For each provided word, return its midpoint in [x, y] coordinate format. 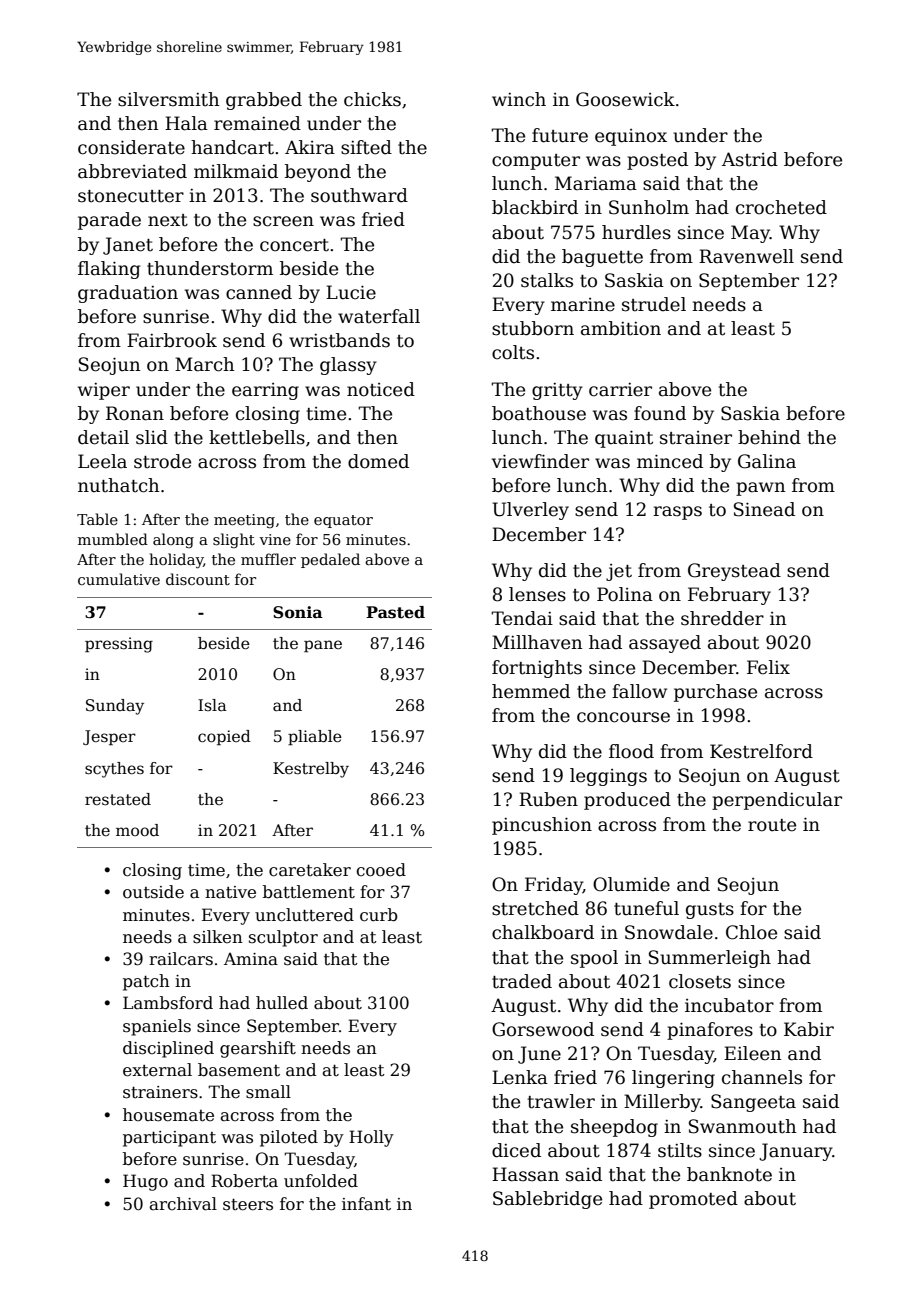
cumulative [119, 579]
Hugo [145, 1182]
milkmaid [236, 171]
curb [379, 915]
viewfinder [540, 461]
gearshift [258, 1049]
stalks [547, 280]
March [205, 364]
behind [769, 437]
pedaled [330, 560]
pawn [761, 489]
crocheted [781, 207]
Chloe [751, 932]
